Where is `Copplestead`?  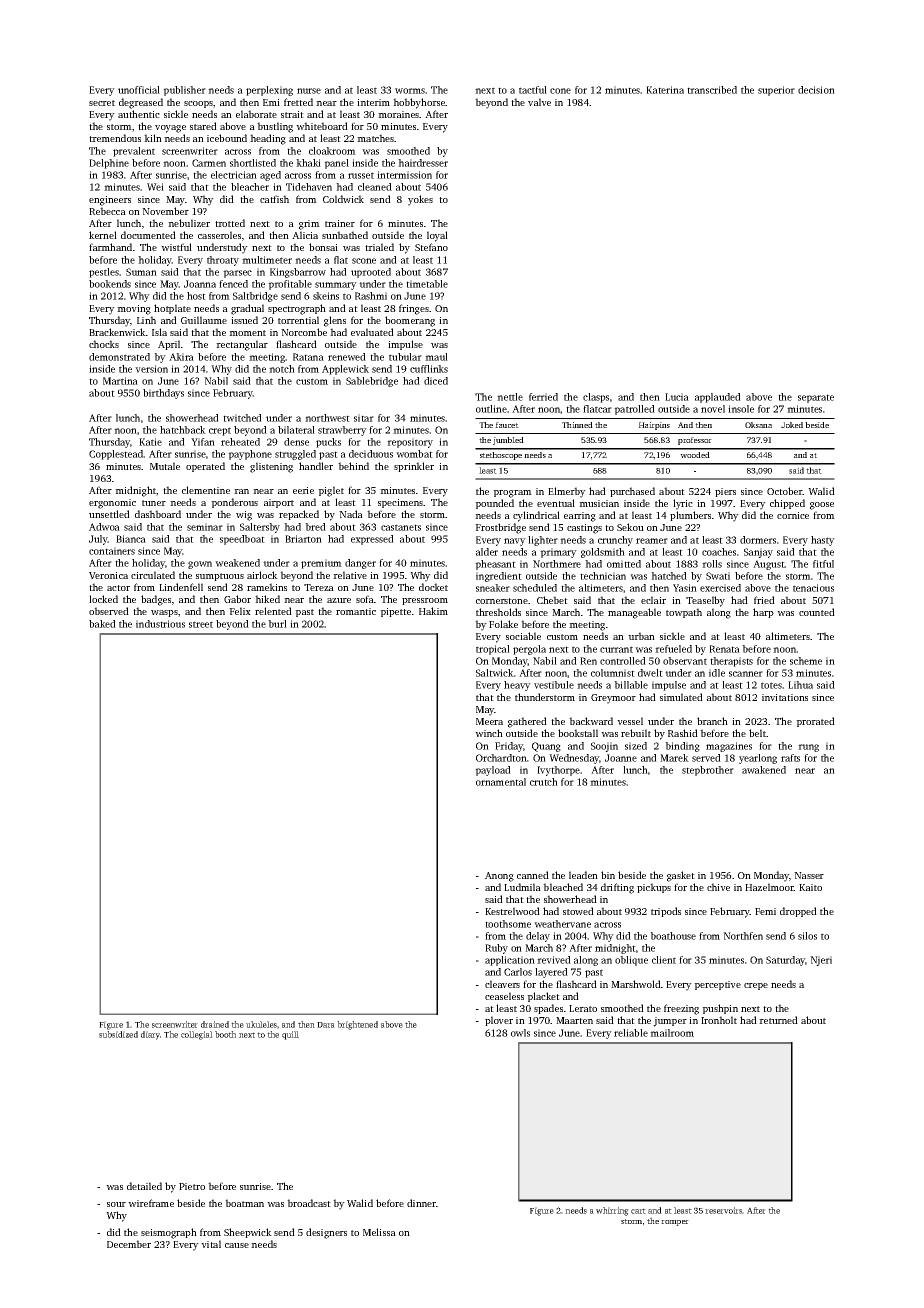 Copplestead is located at coordinates (116, 455).
